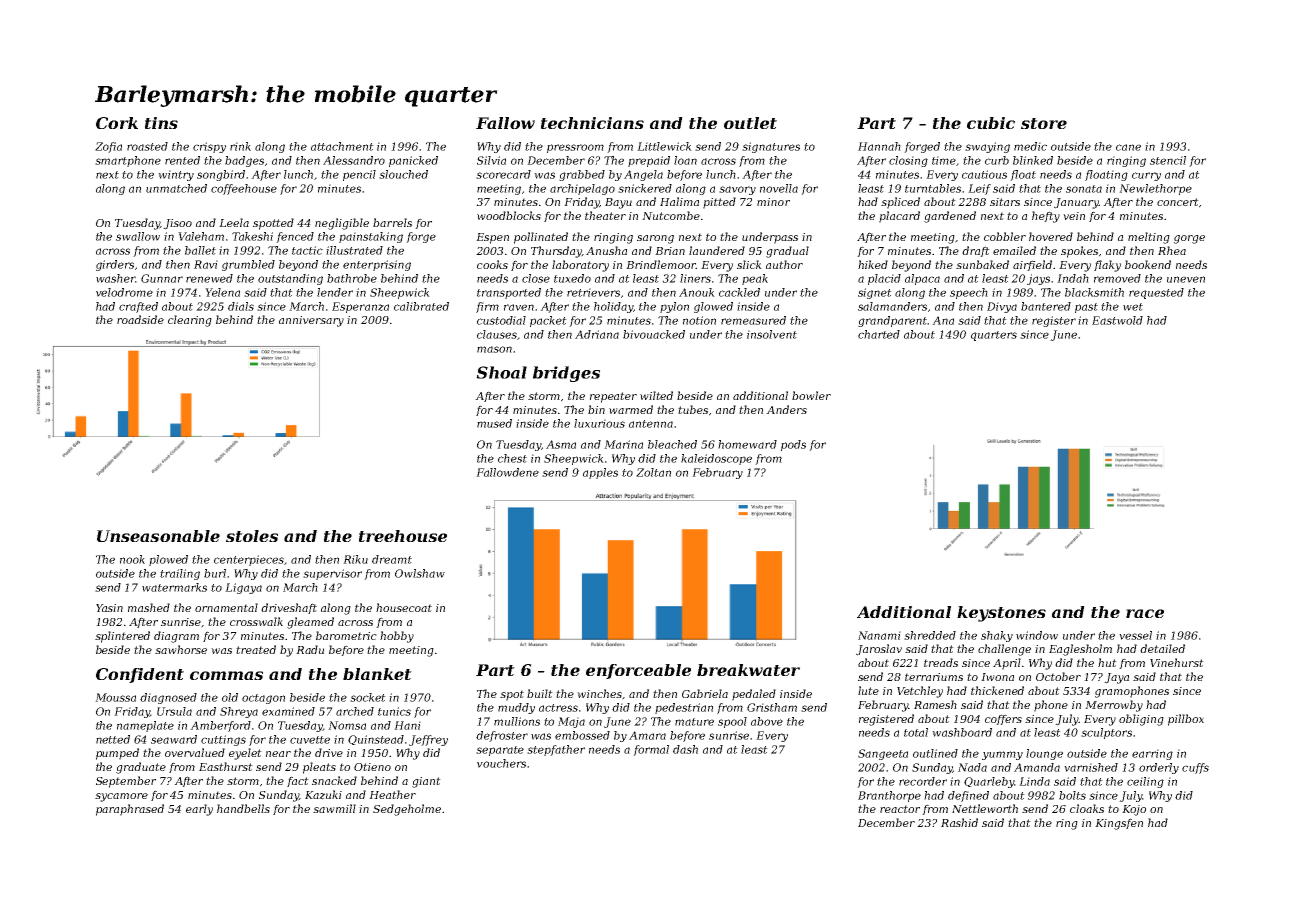 The height and width of the screenshot is (924, 1308). I want to click on tins, so click(161, 123).
